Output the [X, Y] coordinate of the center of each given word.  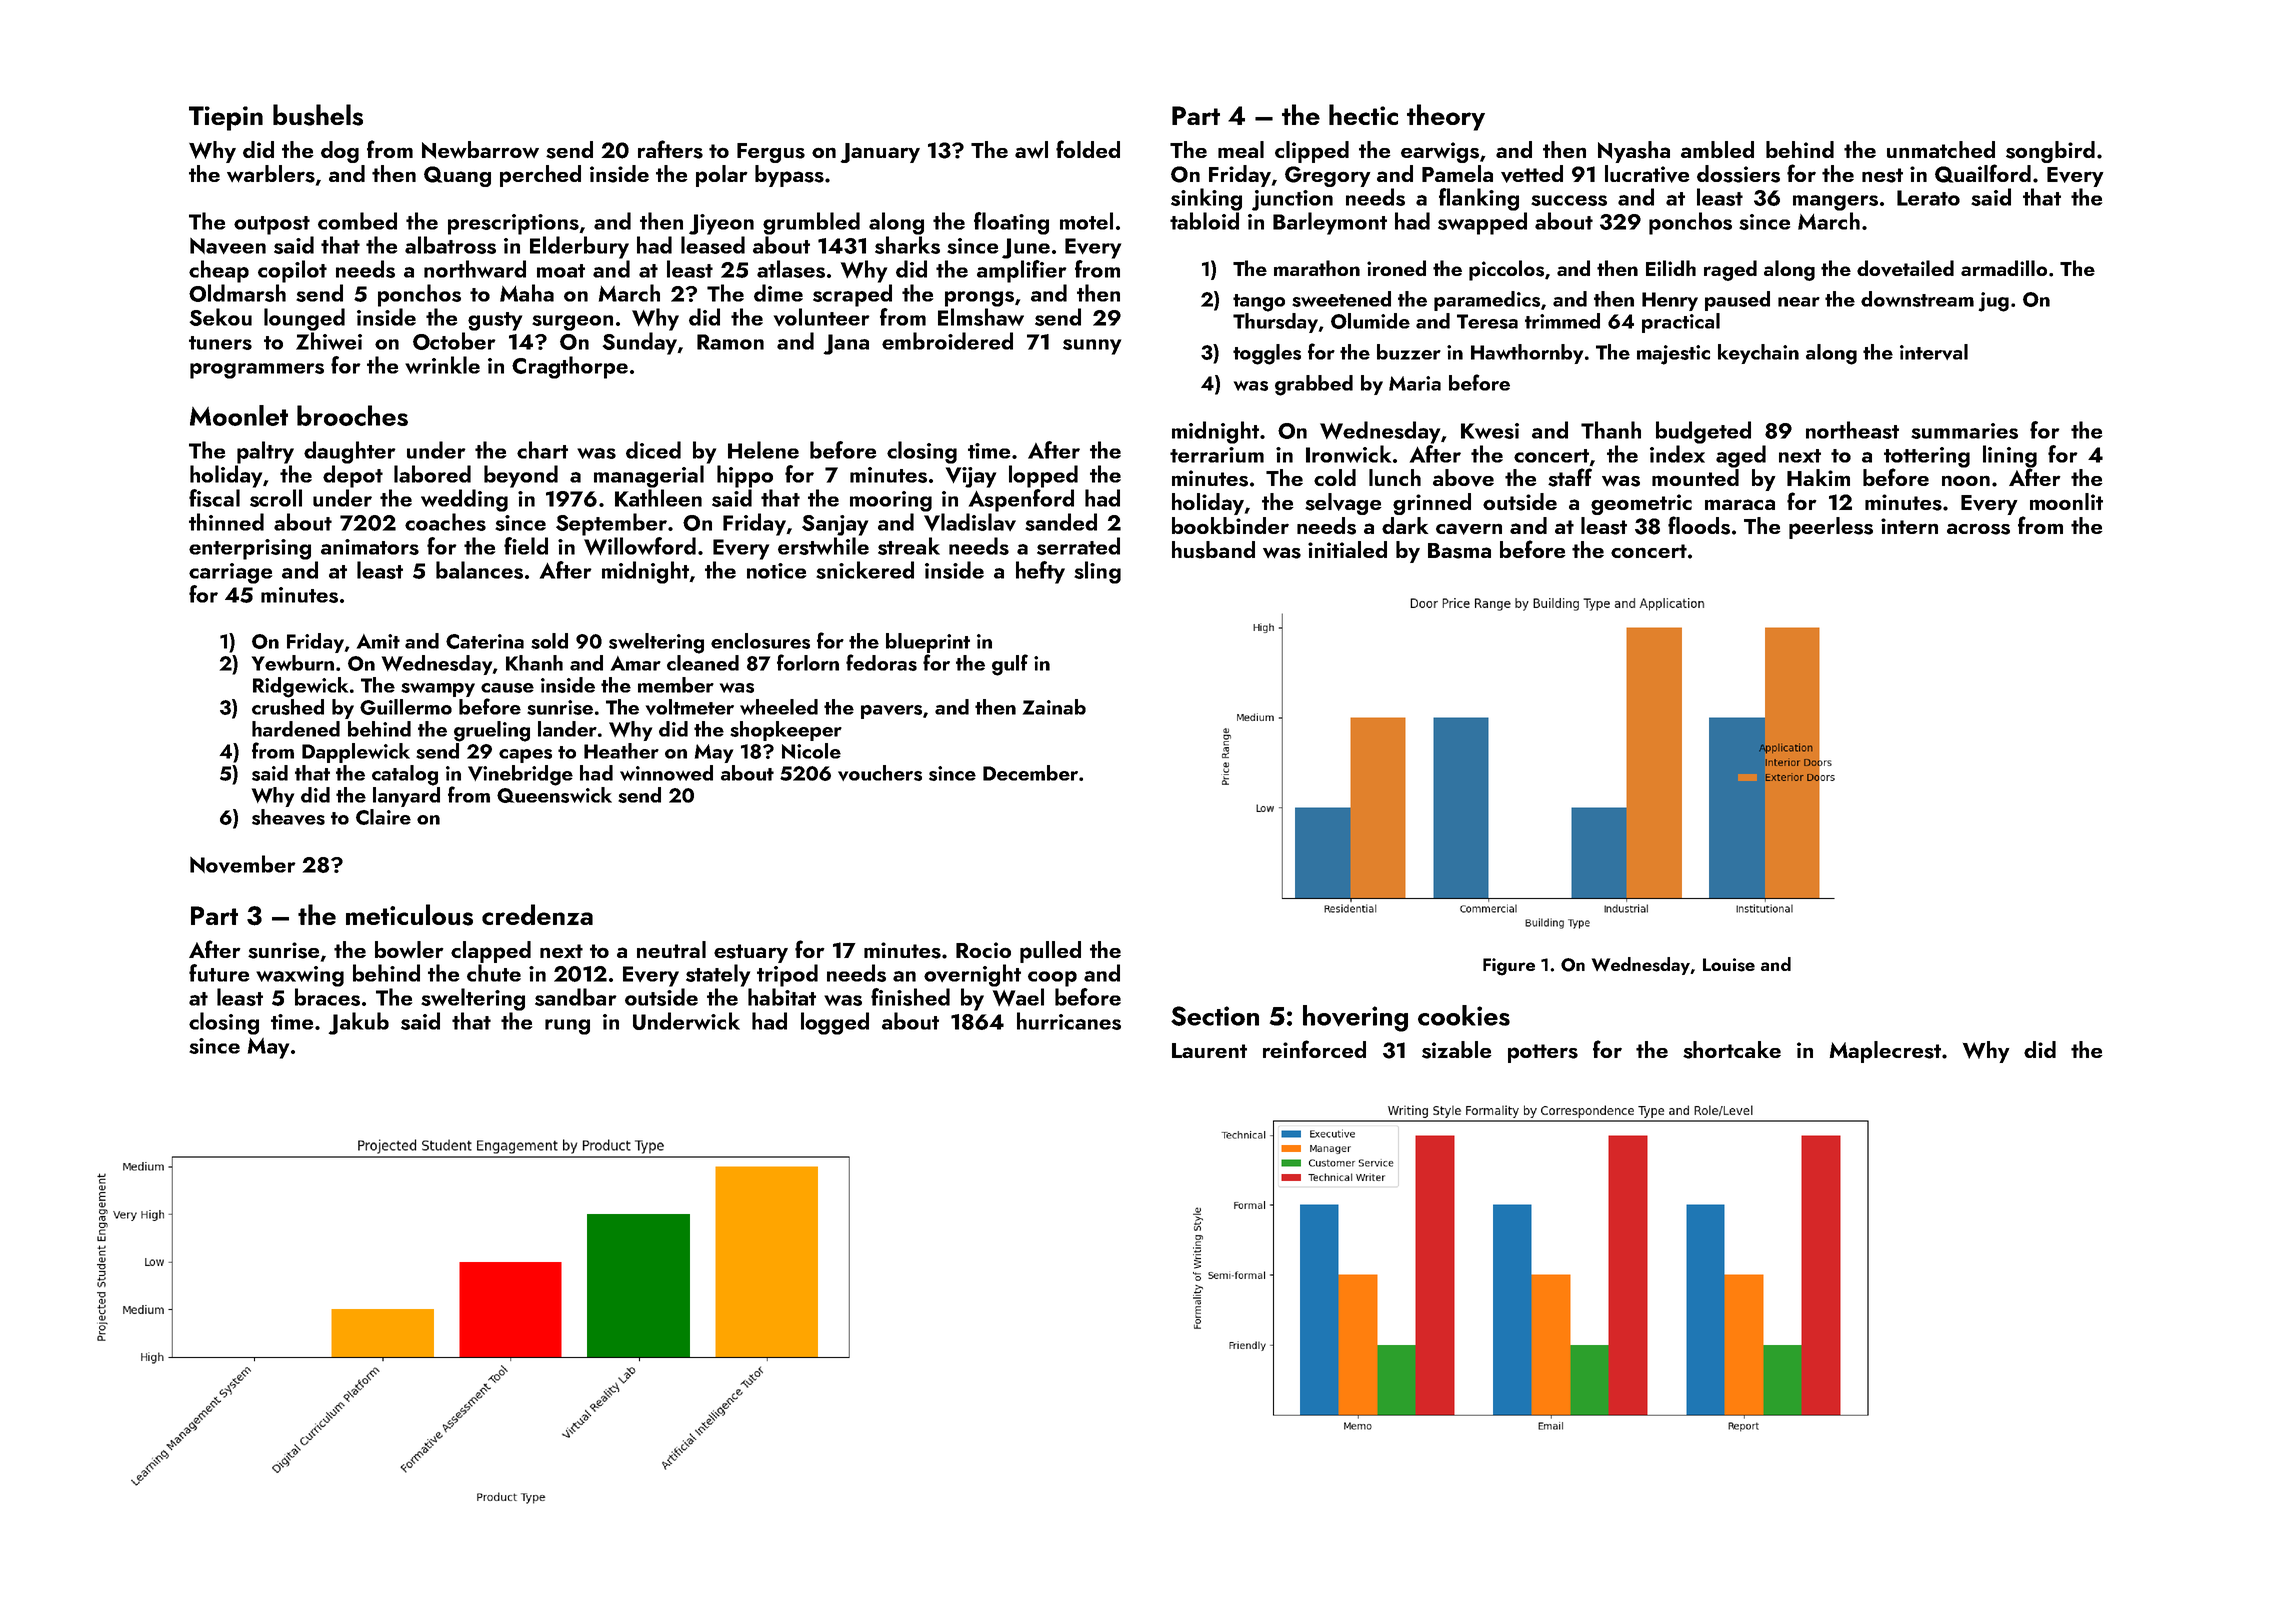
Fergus [771, 153]
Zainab [1054, 707]
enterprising [250, 549]
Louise [1729, 965]
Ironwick [1348, 454]
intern [1909, 526]
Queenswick [554, 795]
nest [1882, 175]
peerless [1831, 528]
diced [653, 450]
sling [1097, 572]
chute [494, 973]
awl [1031, 149]
